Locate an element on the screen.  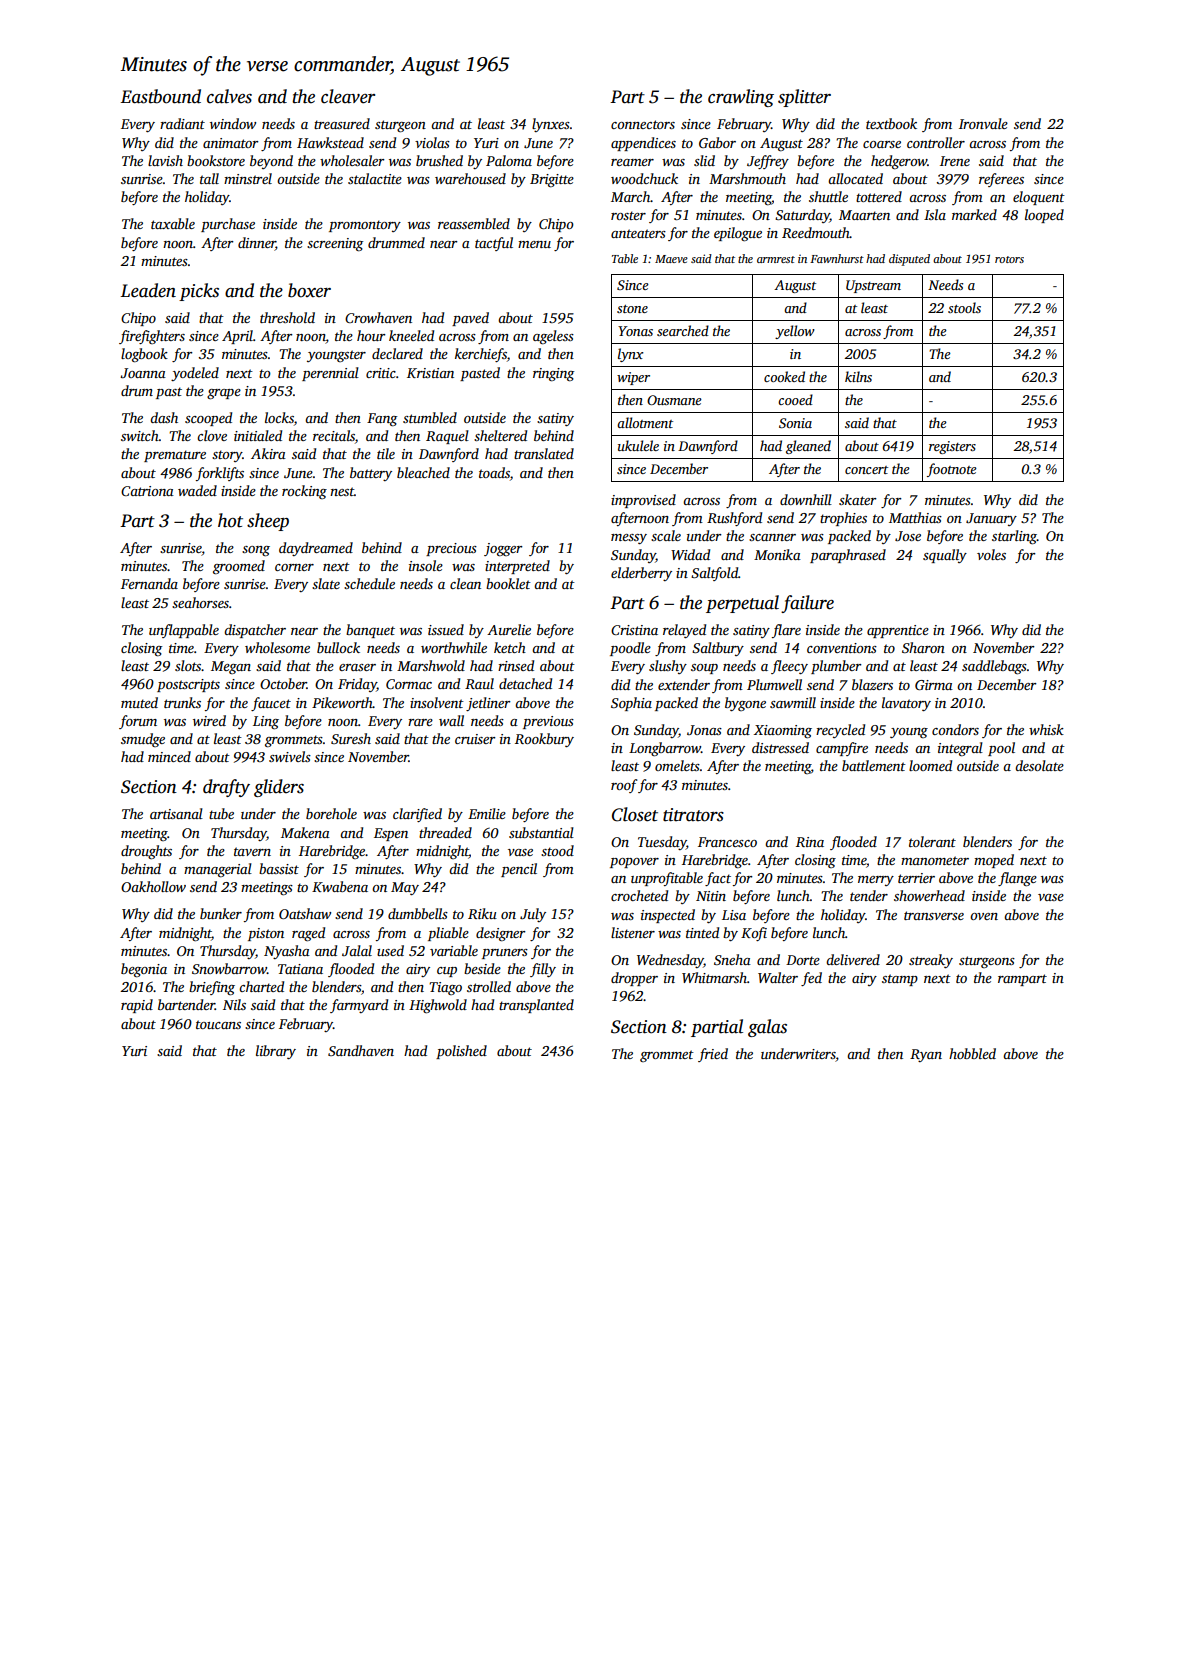
splitter is located at coordinates (804, 98).
